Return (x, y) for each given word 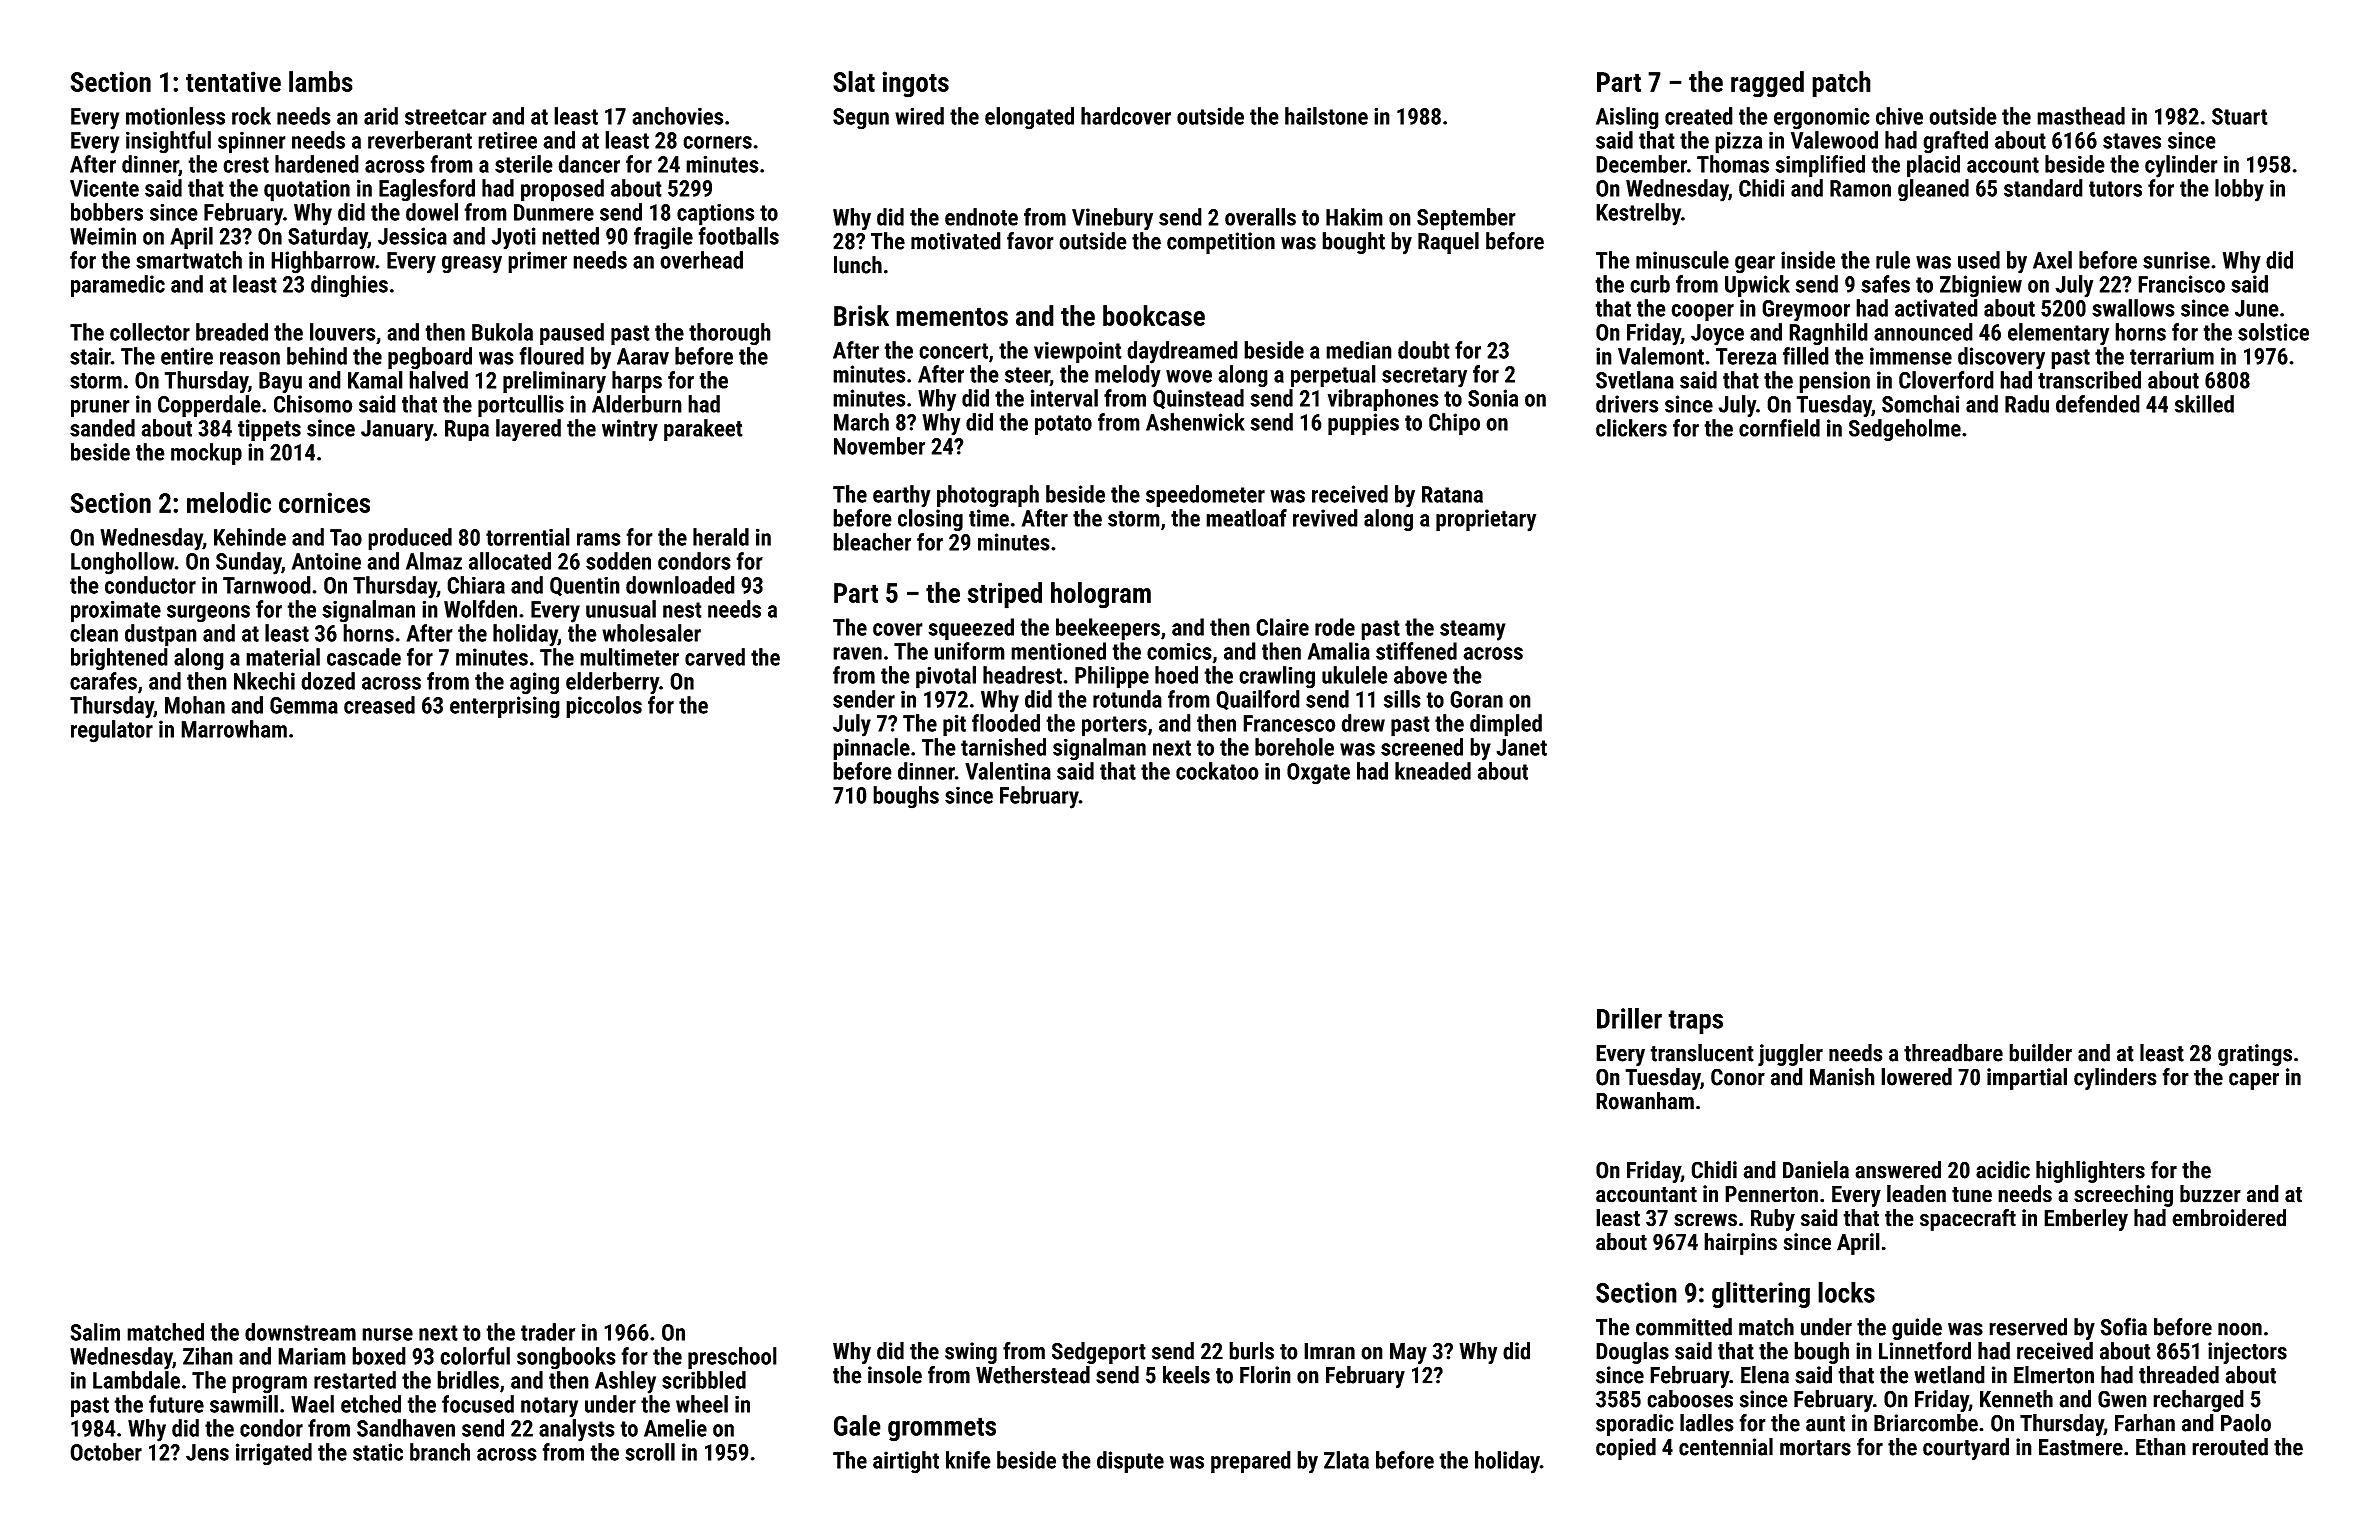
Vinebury (1112, 219)
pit (954, 725)
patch (1841, 84)
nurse (387, 1334)
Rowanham (1645, 1101)
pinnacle (871, 749)
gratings (2255, 1055)
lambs (321, 81)
